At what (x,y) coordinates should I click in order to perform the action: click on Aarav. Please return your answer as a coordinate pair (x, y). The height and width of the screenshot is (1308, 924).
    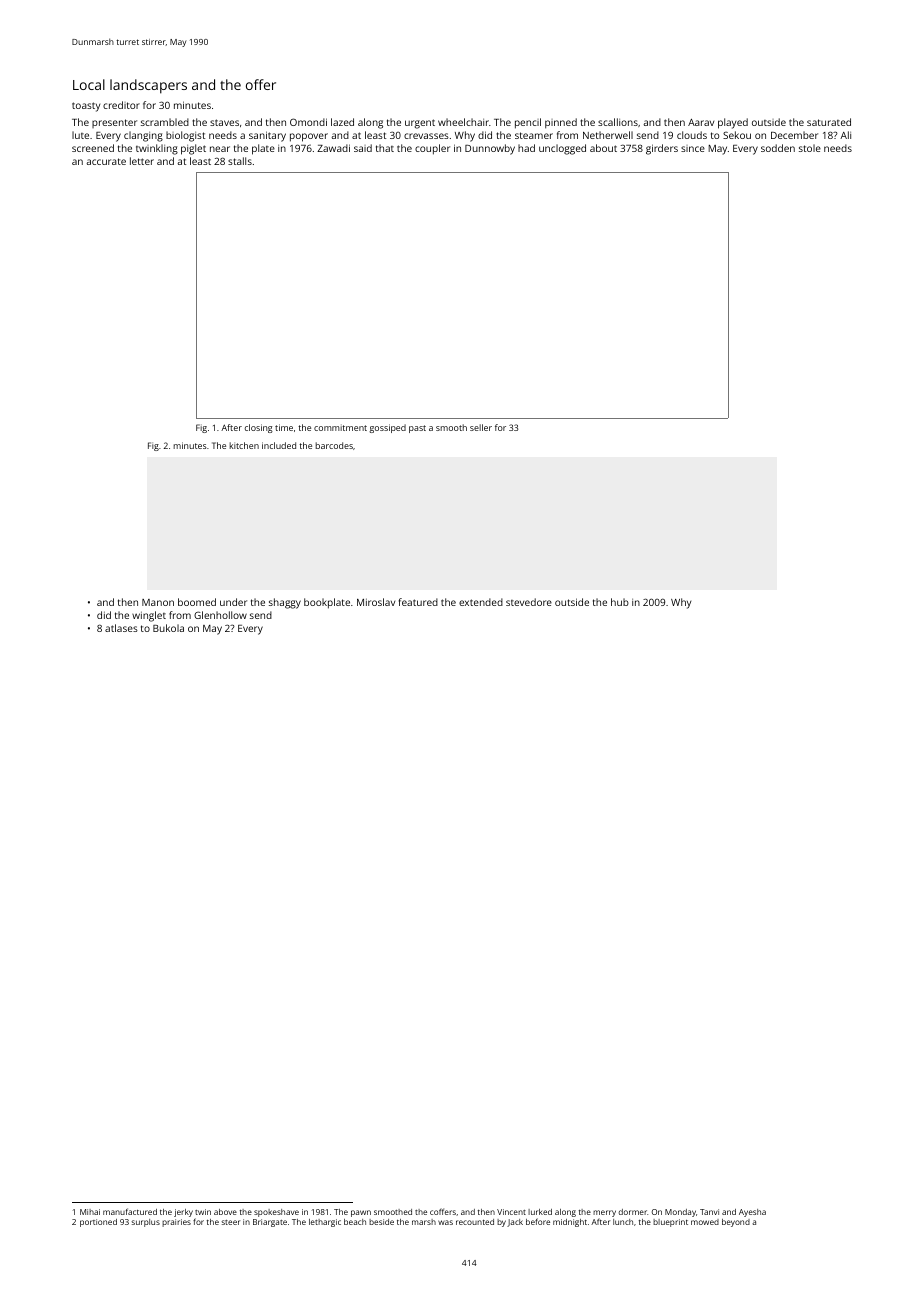
    Looking at the image, I should click on (701, 122).
